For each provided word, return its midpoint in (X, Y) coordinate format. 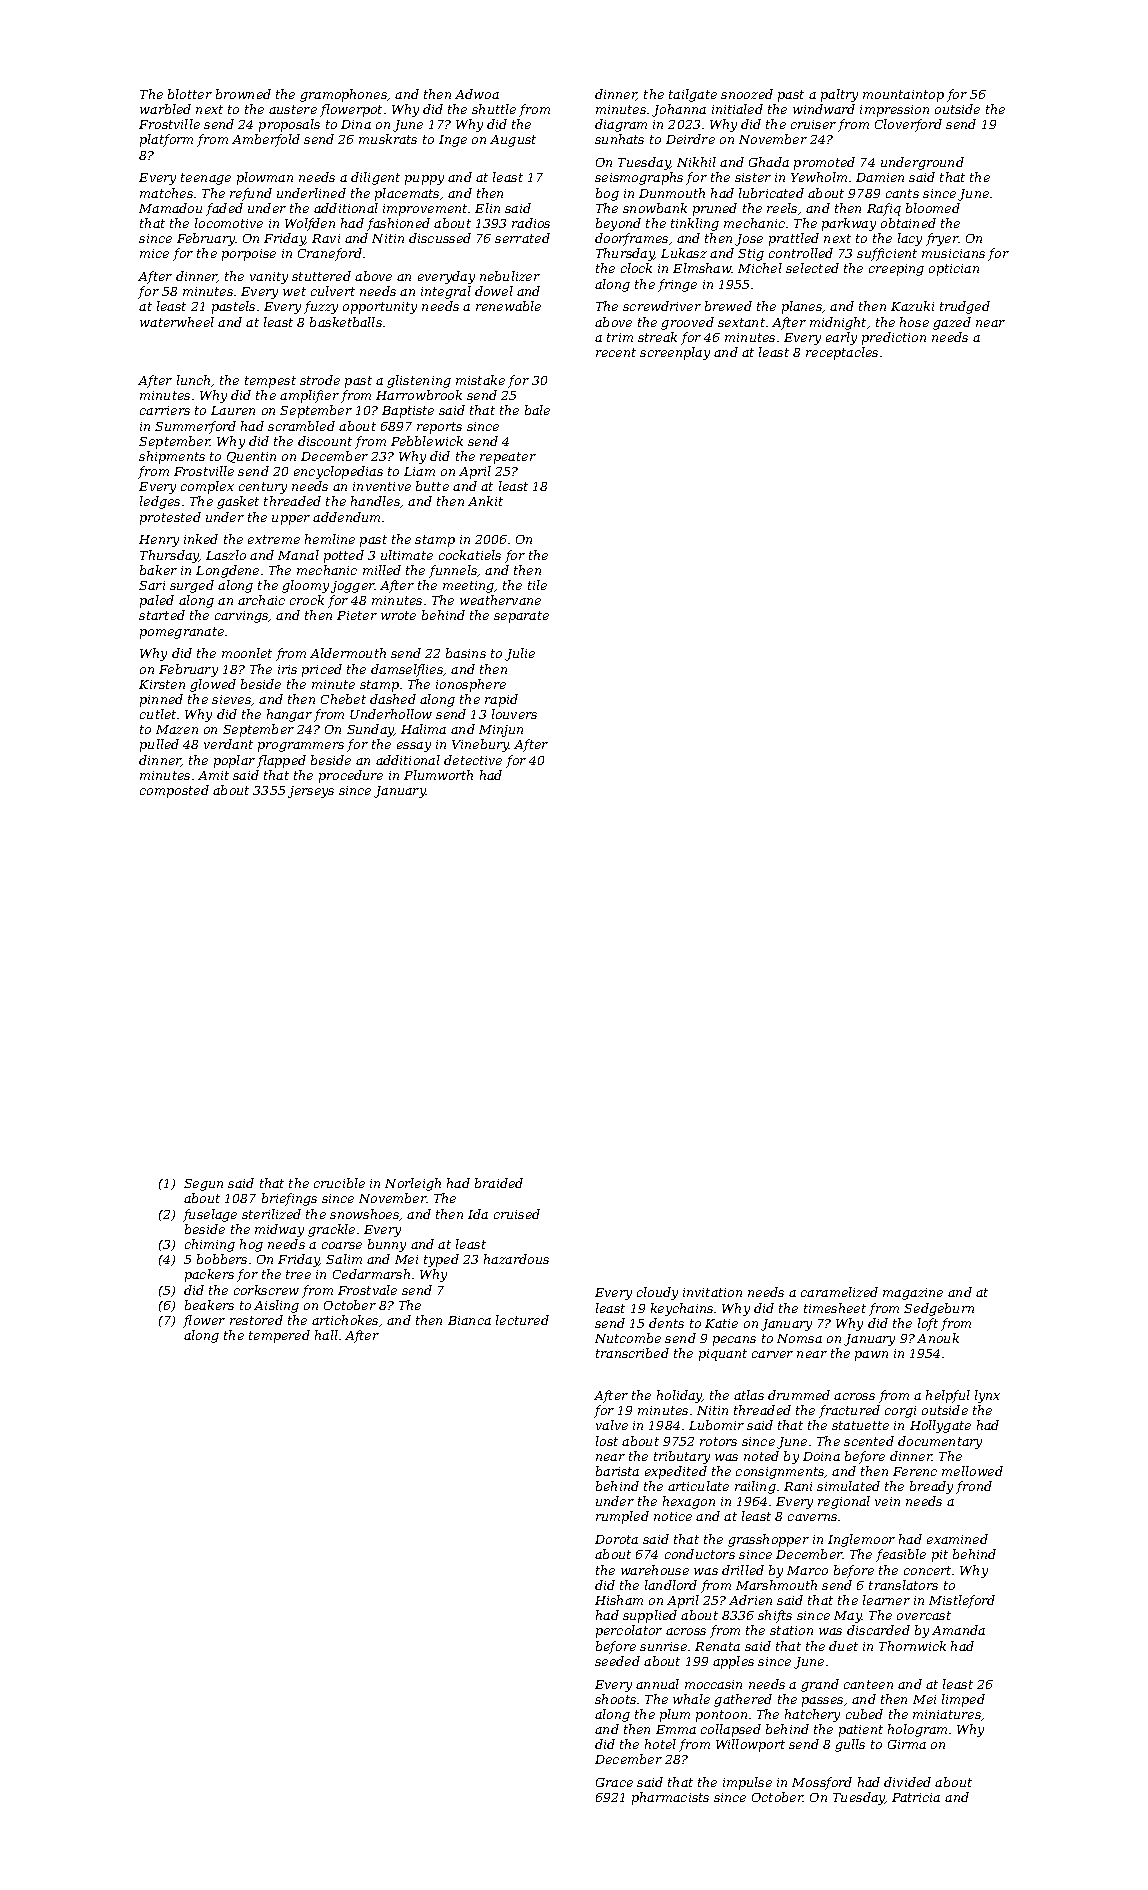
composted (174, 791)
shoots (615, 1699)
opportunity (380, 308)
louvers (514, 714)
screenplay (675, 353)
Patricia (916, 1797)
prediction (894, 338)
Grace (614, 1782)
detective (473, 760)
